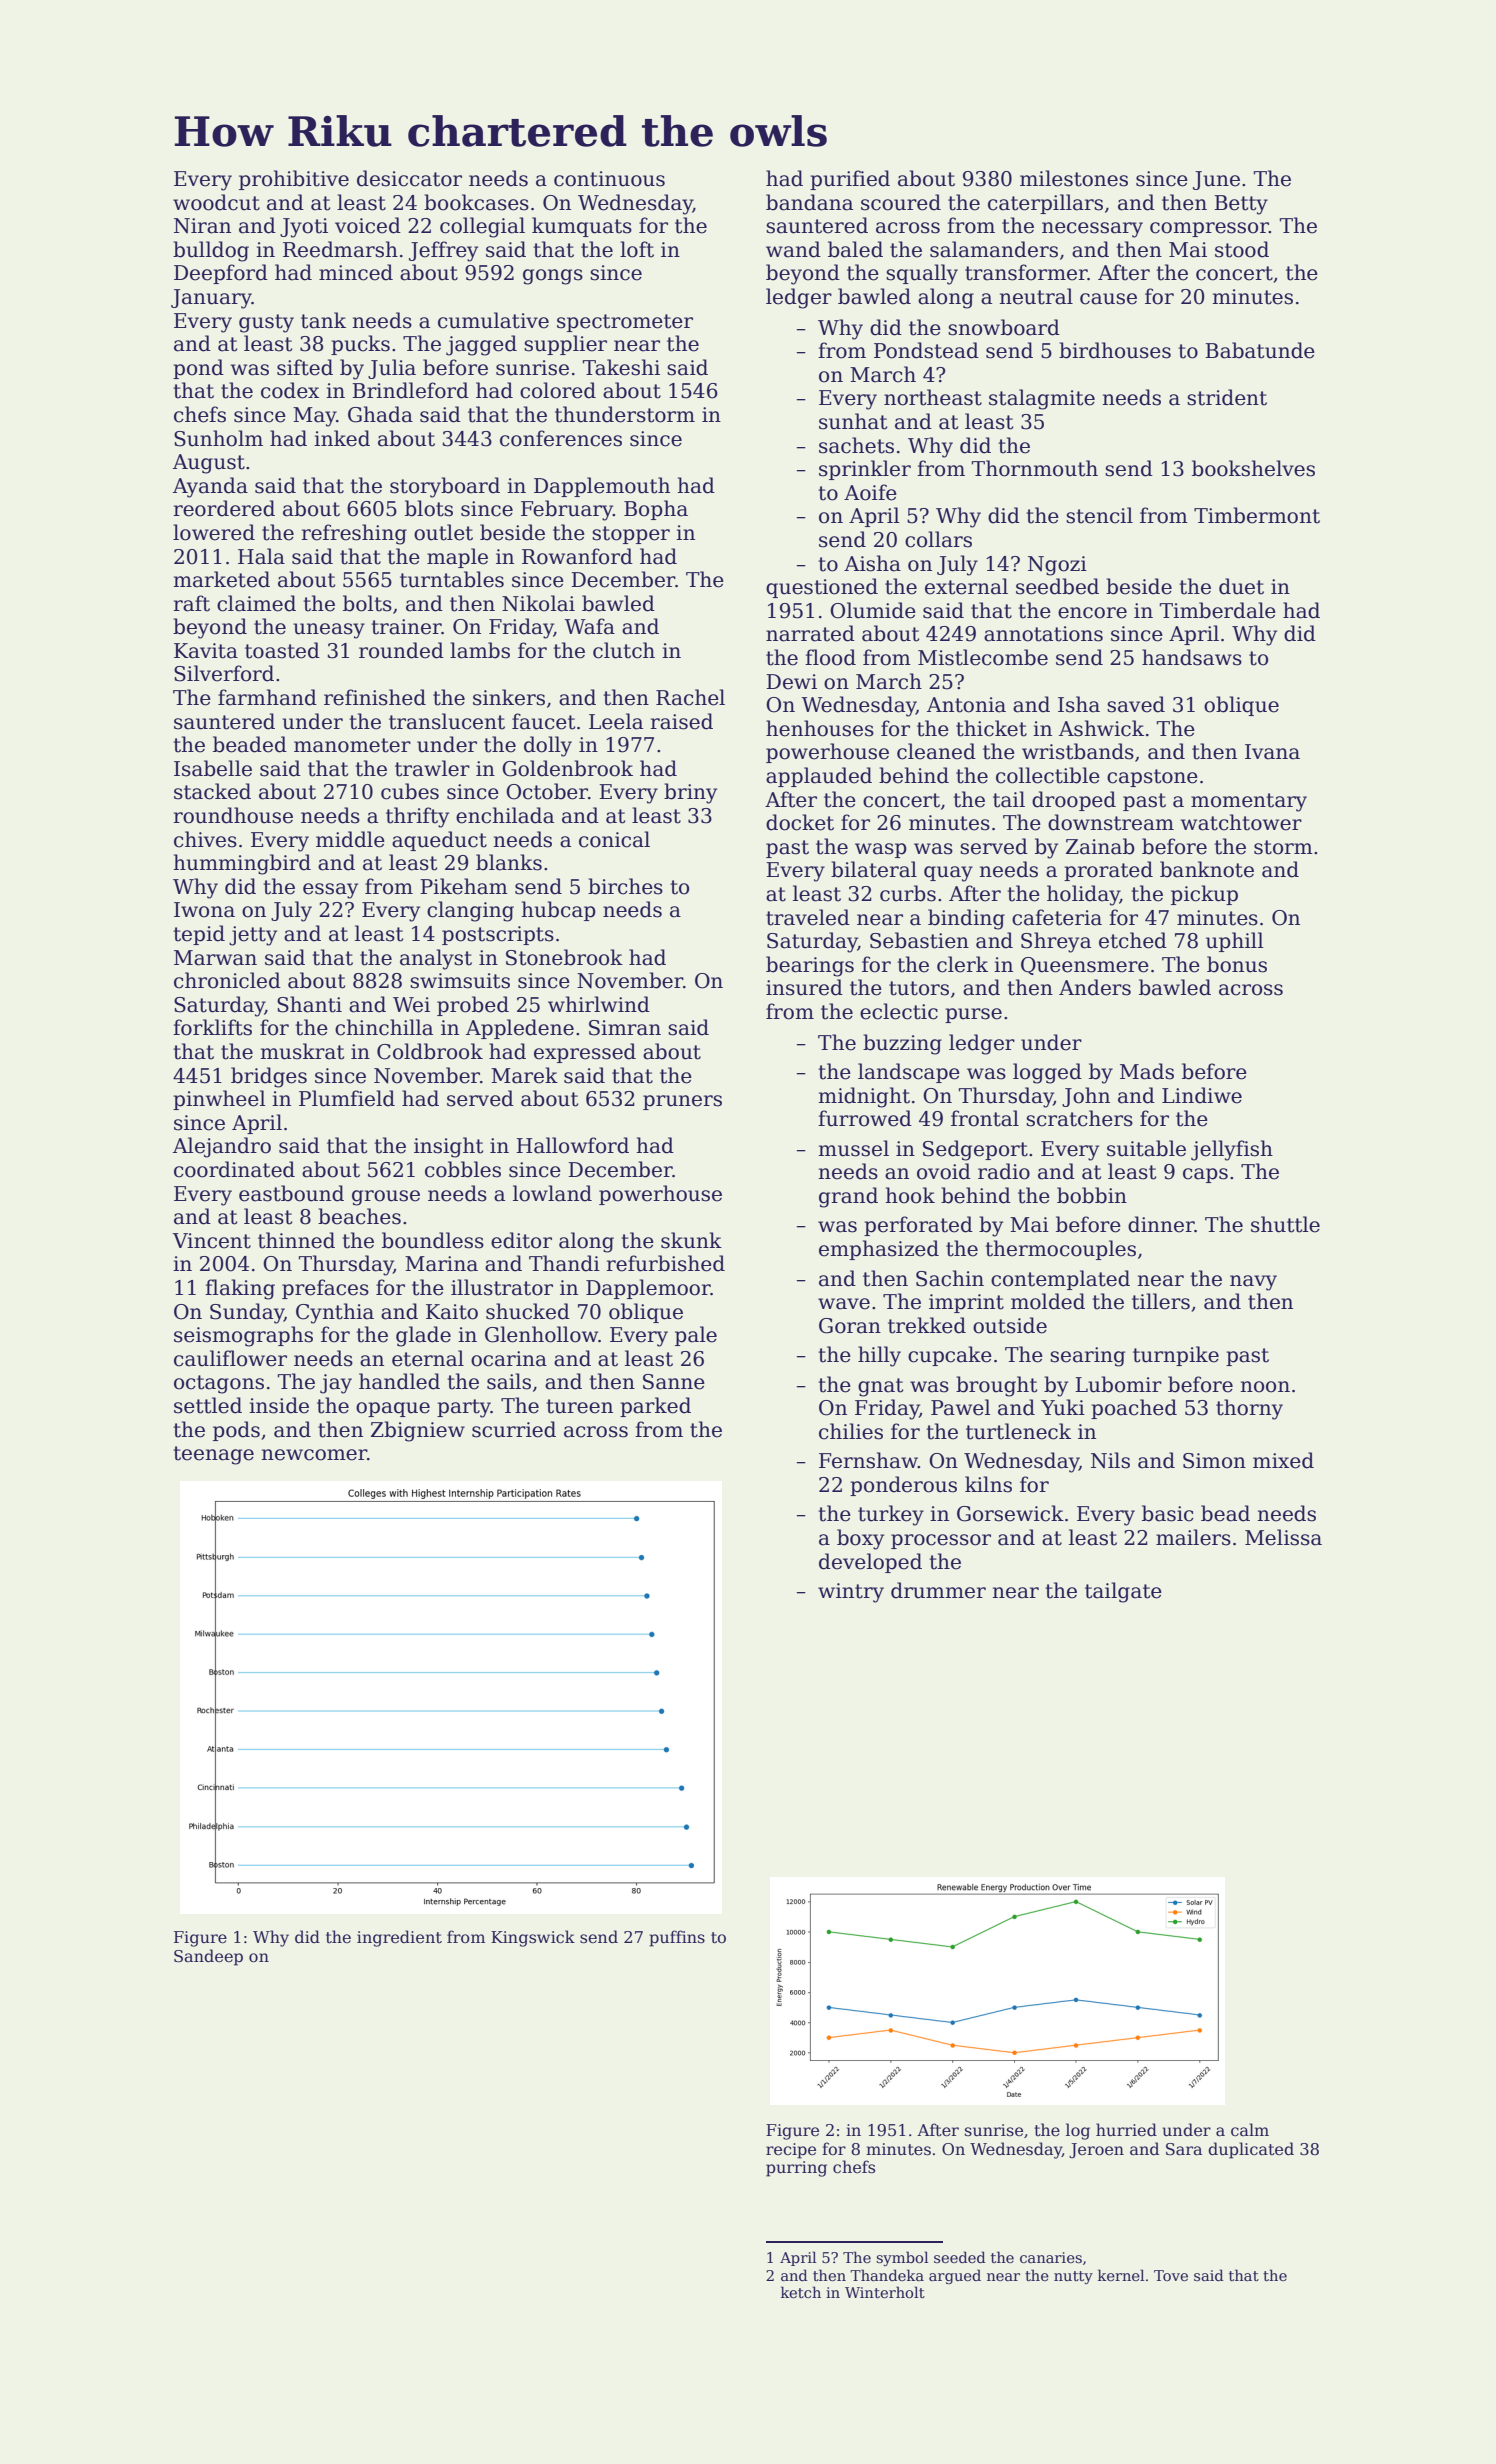 The height and width of the screenshot is (2464, 1496). What do you see at coordinates (218, 438) in the screenshot?
I see `Sunholm` at bounding box center [218, 438].
